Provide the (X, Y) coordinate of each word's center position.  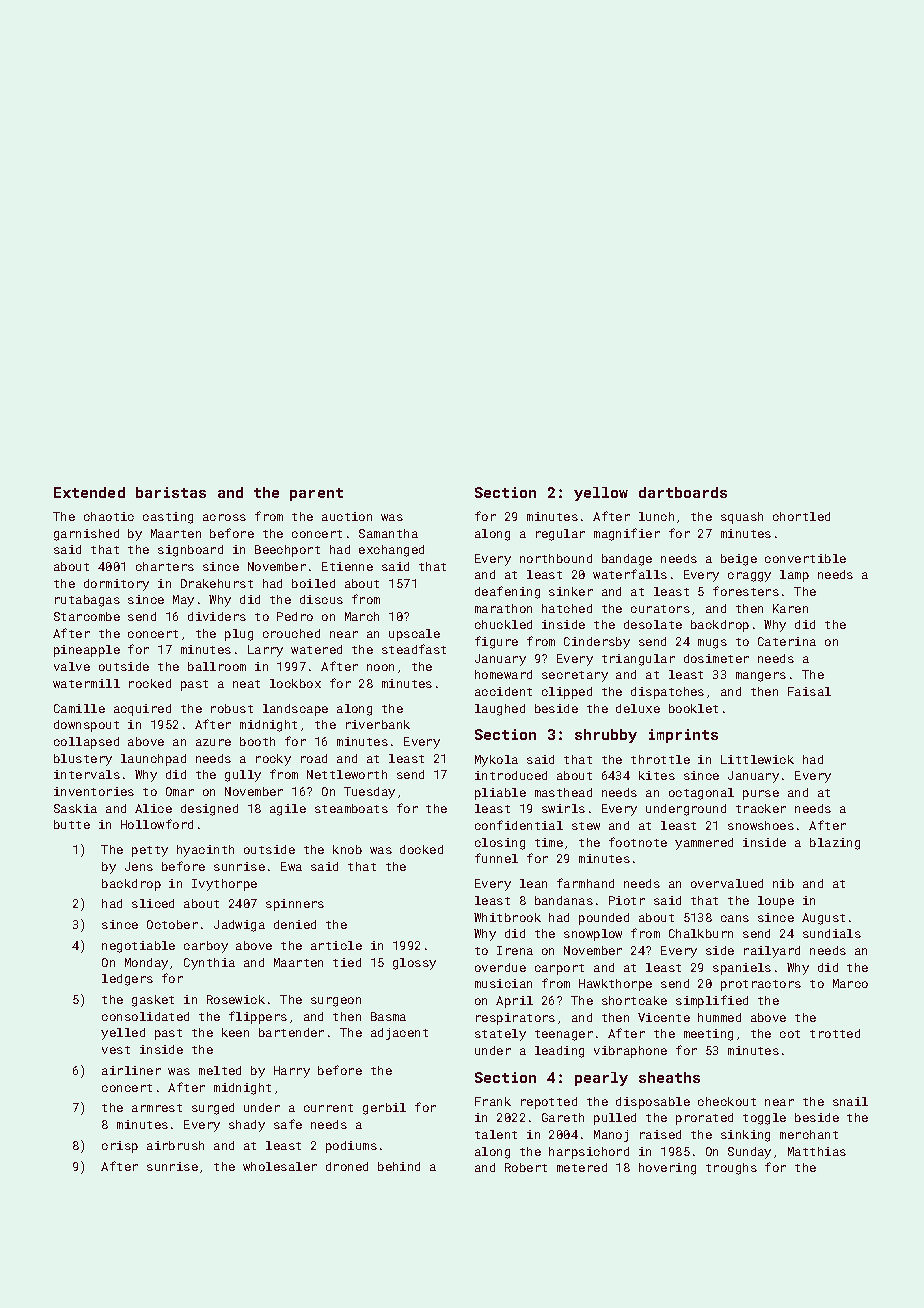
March (362, 616)
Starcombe (87, 616)
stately (500, 1035)
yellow (601, 494)
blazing (835, 844)
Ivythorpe (224, 885)
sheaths (669, 1077)
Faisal (809, 691)
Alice (153, 808)
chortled (801, 516)
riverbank (378, 724)
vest (116, 1050)
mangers (761, 677)
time (549, 842)
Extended (89, 492)
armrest (157, 1108)
